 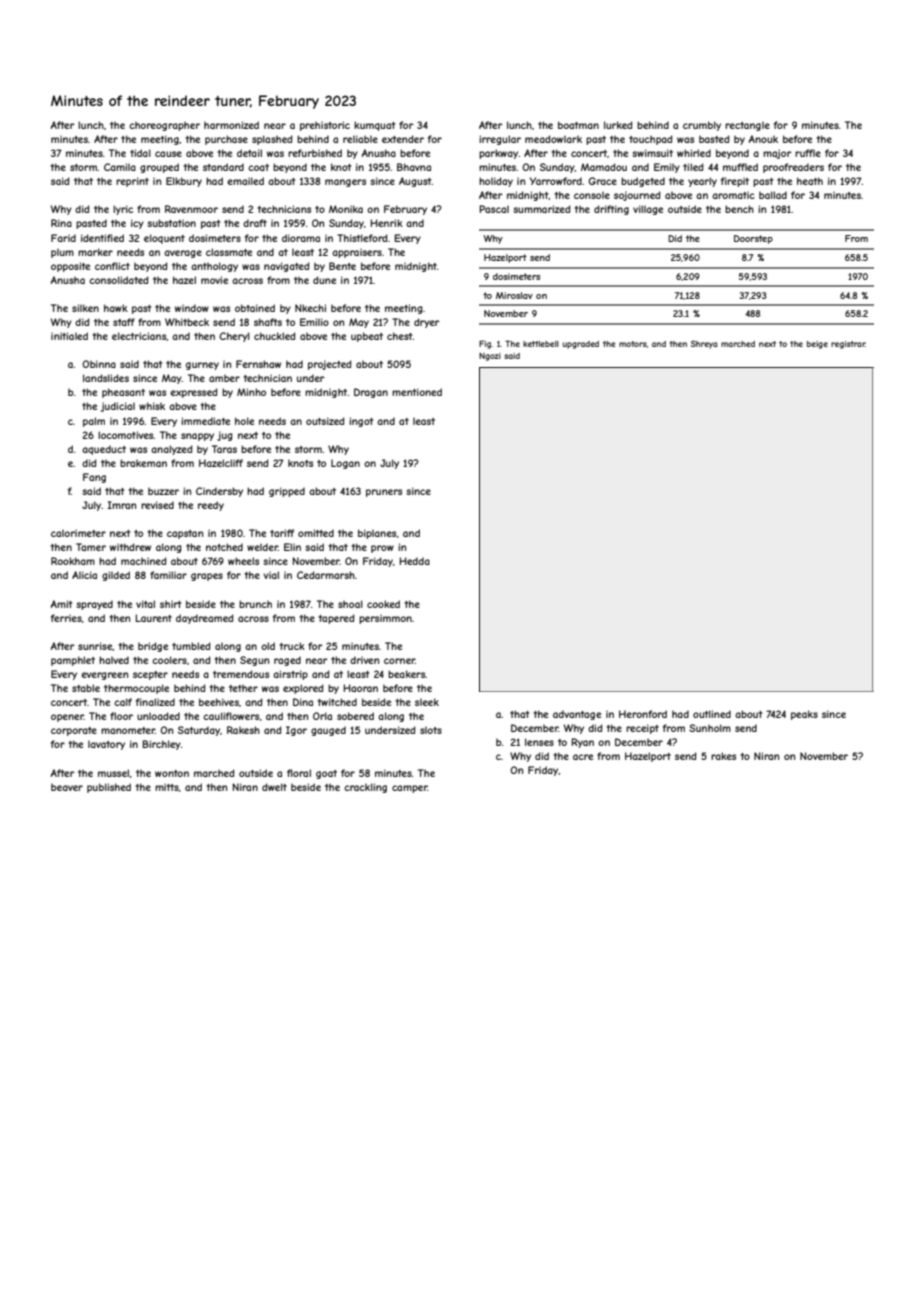 What do you see at coordinates (109, 788) in the document?
I see `published` at bounding box center [109, 788].
